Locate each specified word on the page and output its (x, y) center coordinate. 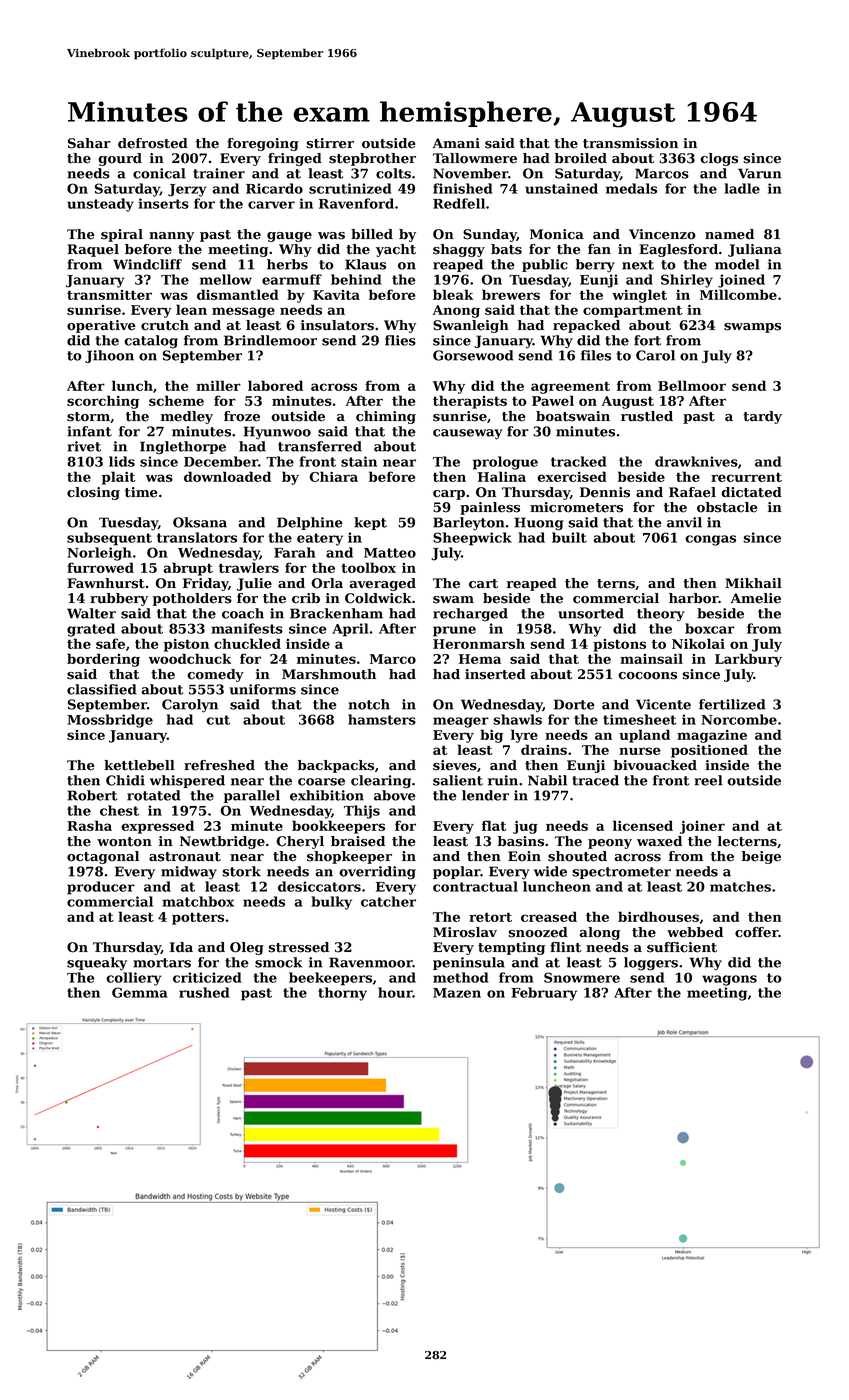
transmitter (109, 295)
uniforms (262, 689)
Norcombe (739, 719)
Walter (91, 613)
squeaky (97, 964)
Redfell (459, 203)
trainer (219, 173)
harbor (693, 598)
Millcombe (738, 294)
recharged (470, 615)
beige (761, 857)
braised (358, 841)
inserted (495, 674)
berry (595, 266)
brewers (511, 294)
